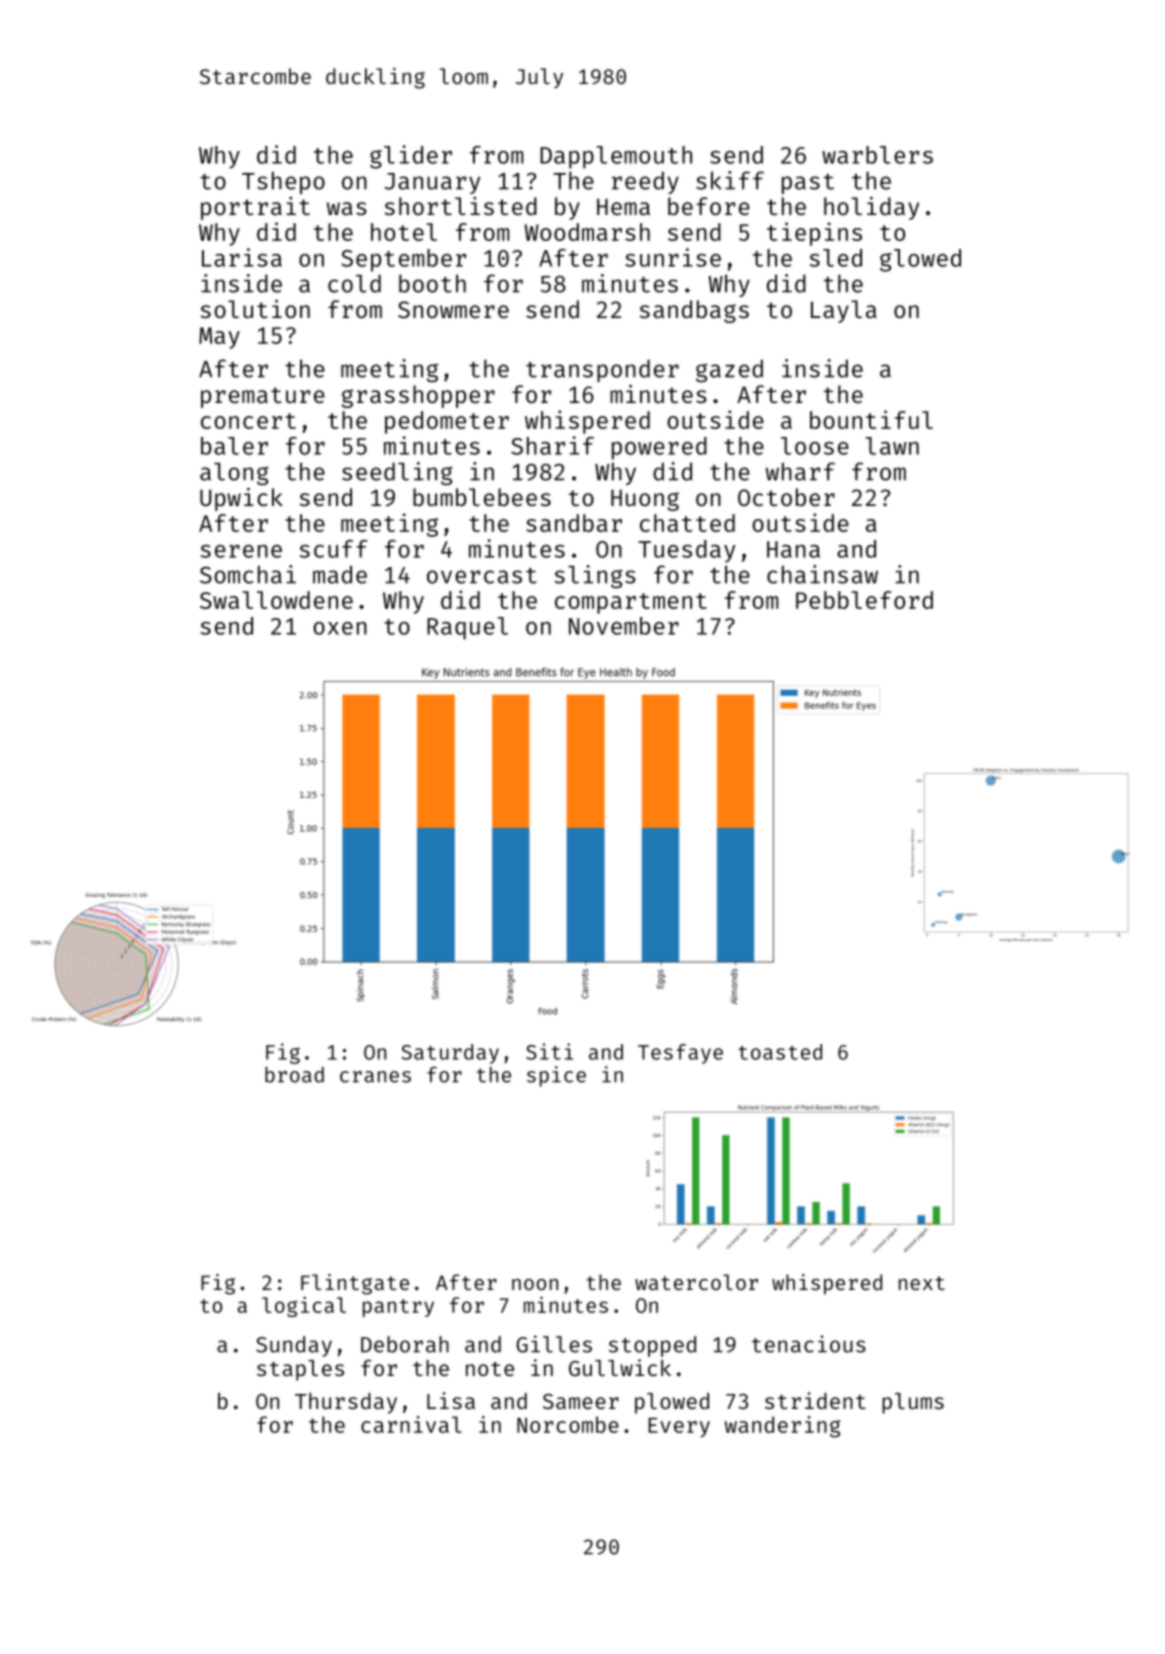 This image has width=1165, height=1654. I want to click on portrait, so click(255, 208).
